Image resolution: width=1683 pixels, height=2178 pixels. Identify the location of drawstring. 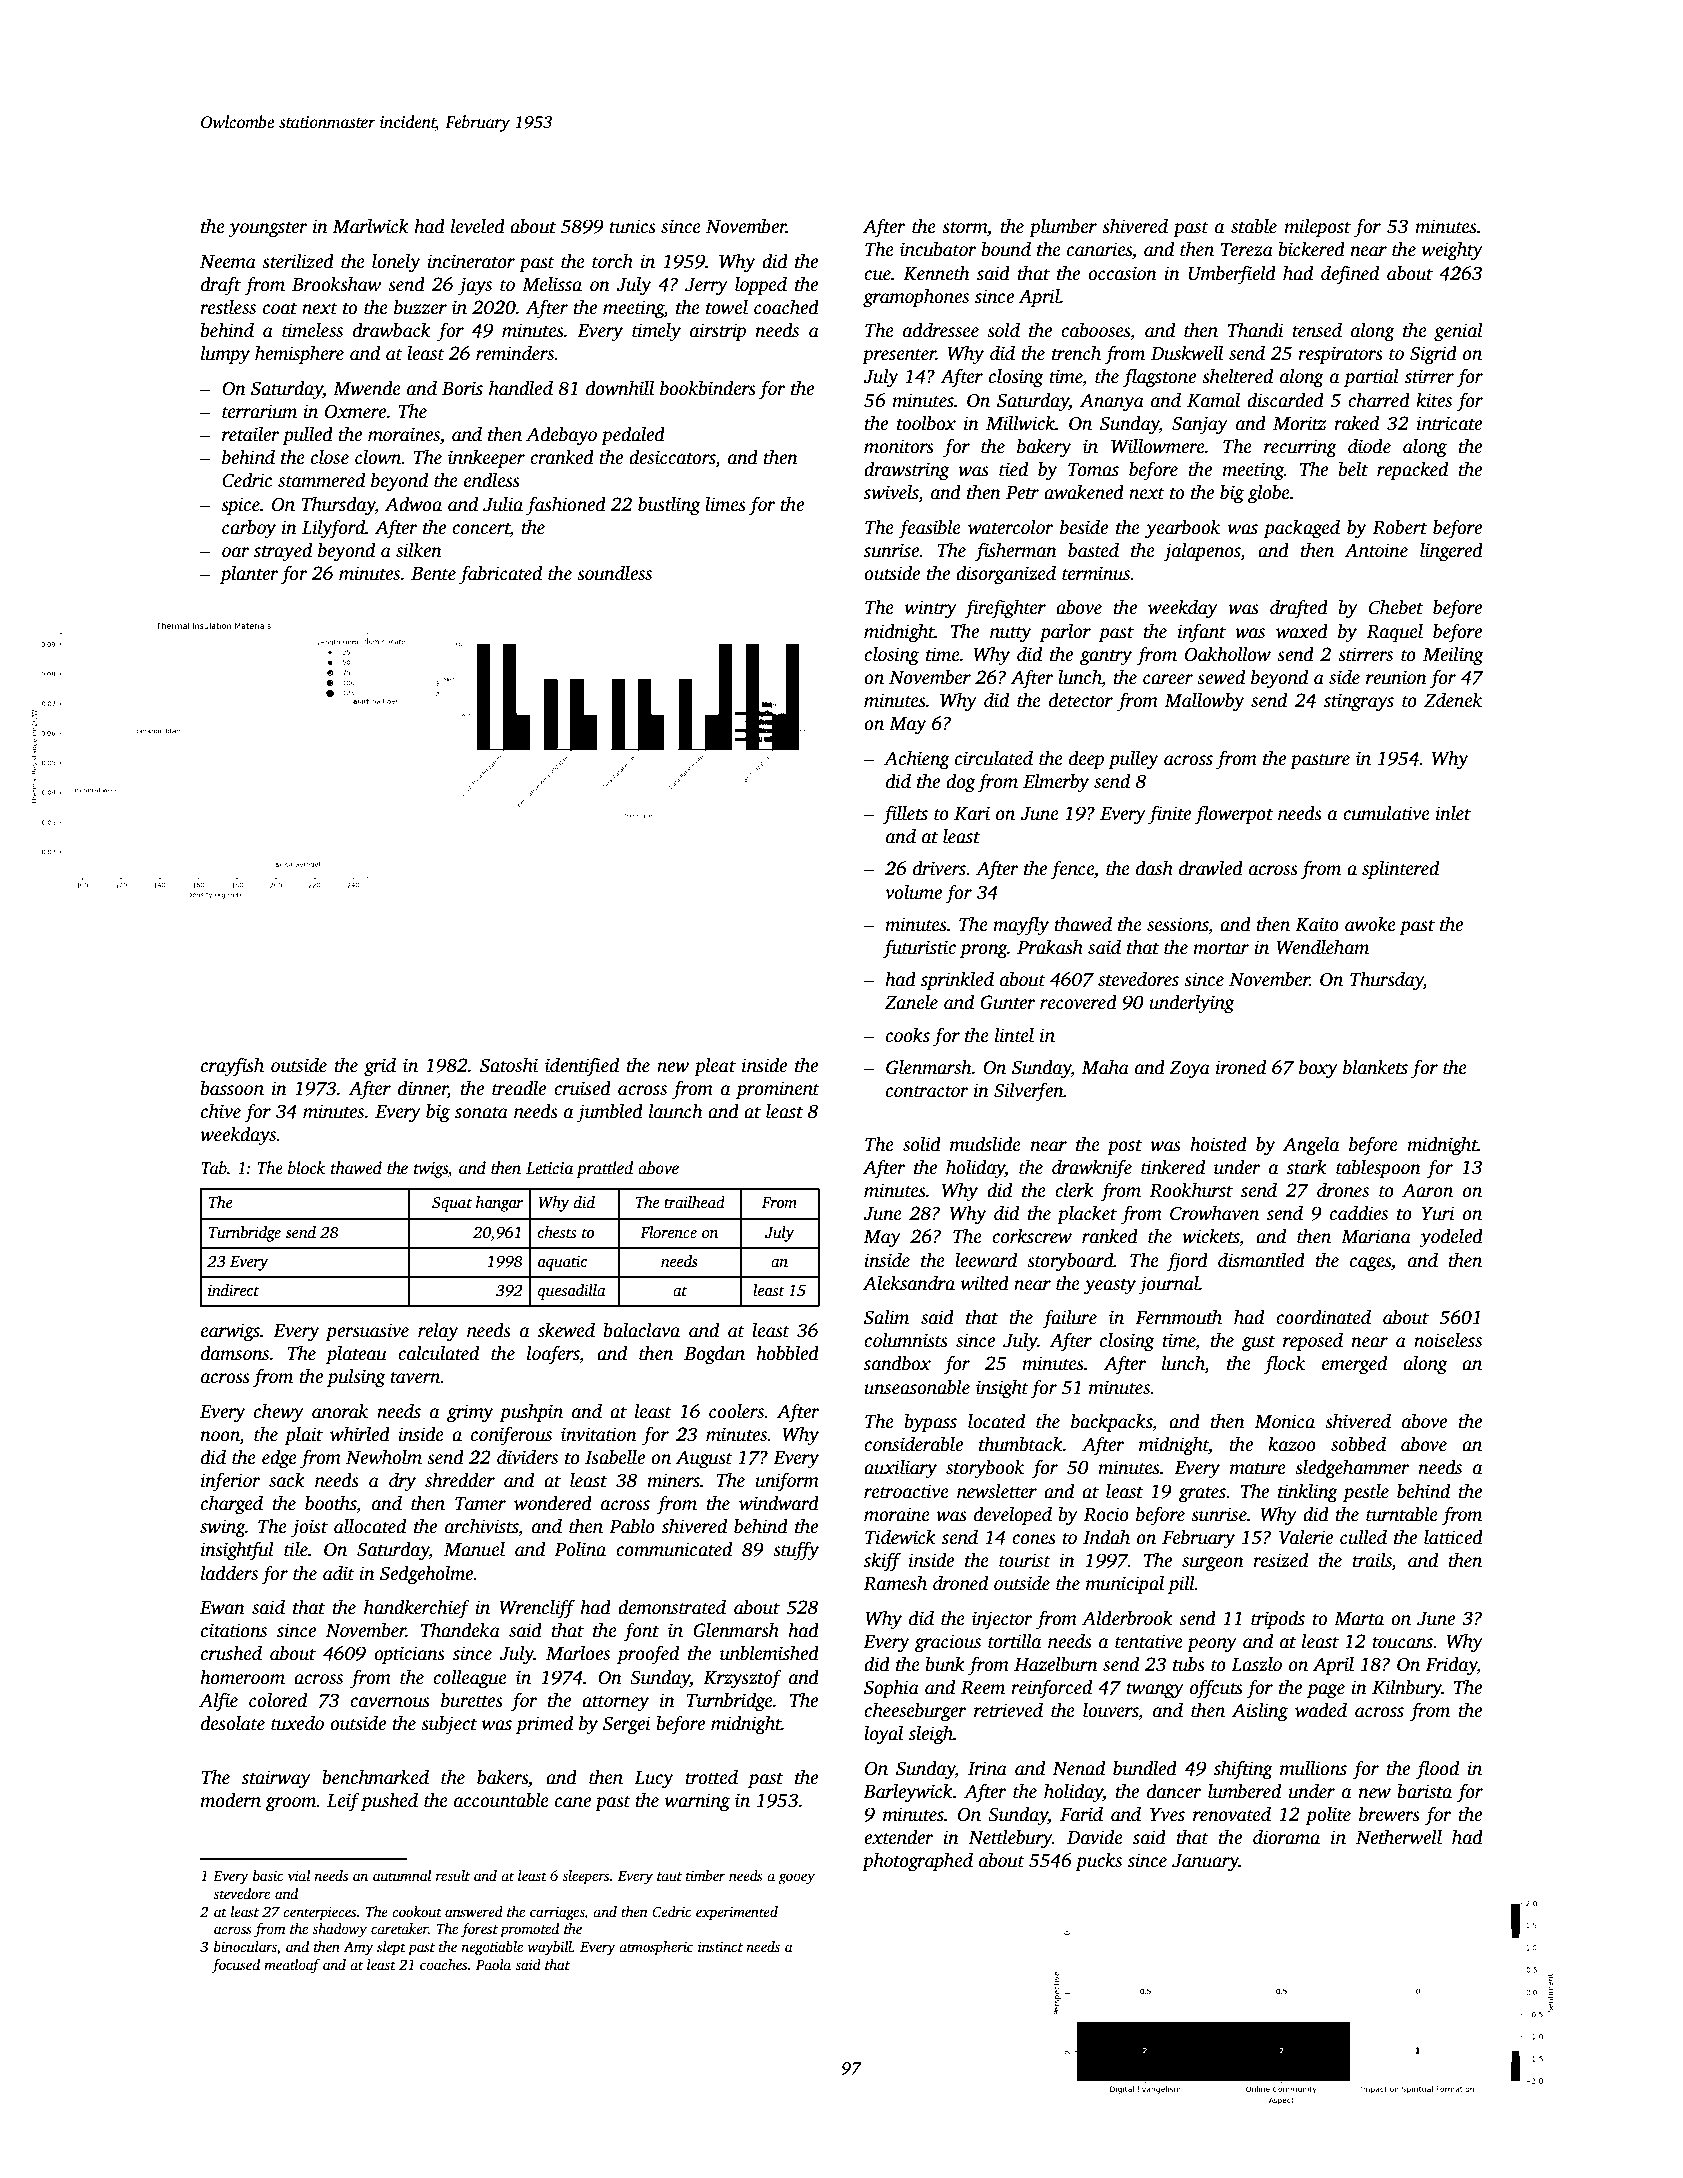
(906, 471).
